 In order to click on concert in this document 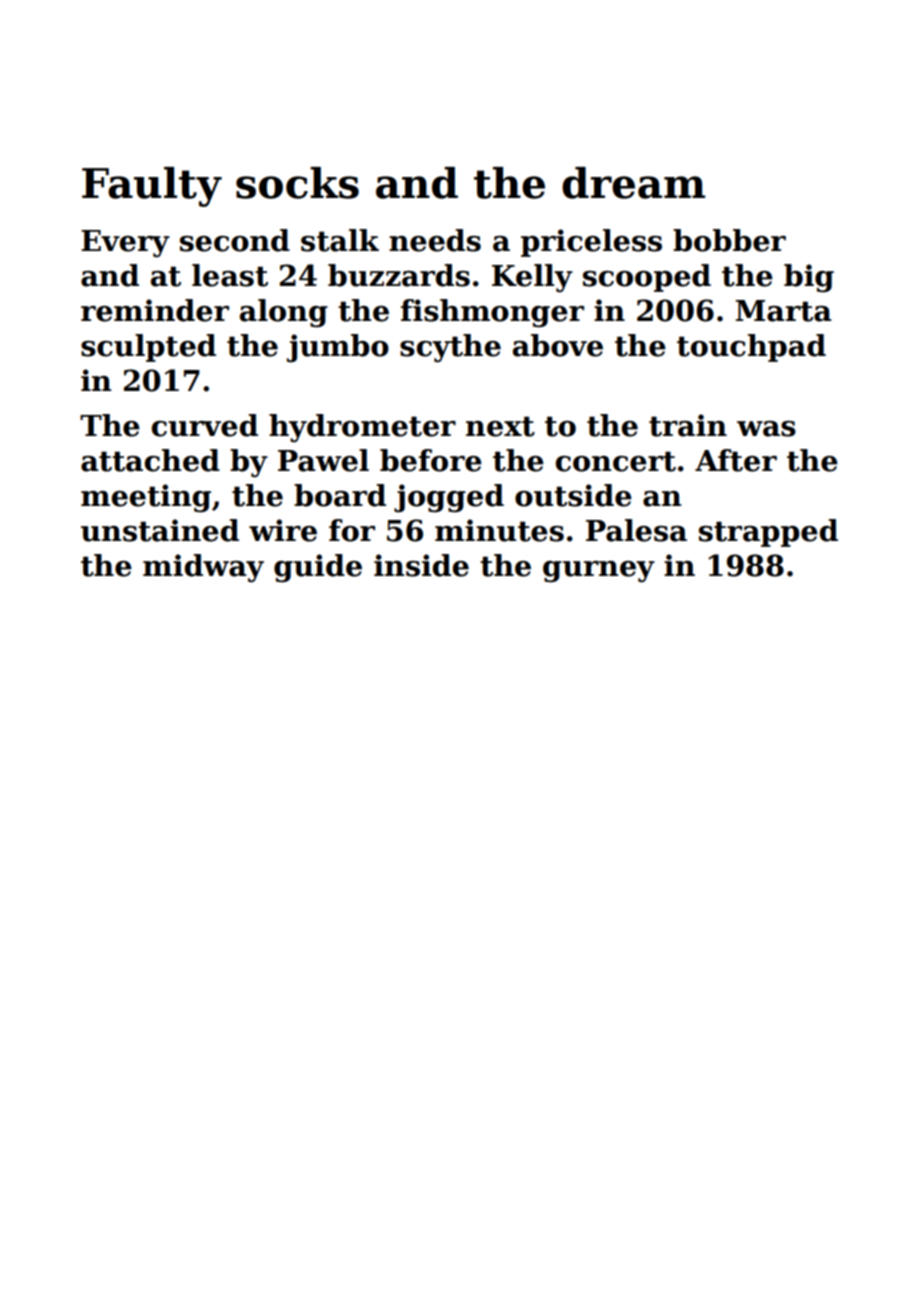, I will do `click(616, 461)`.
